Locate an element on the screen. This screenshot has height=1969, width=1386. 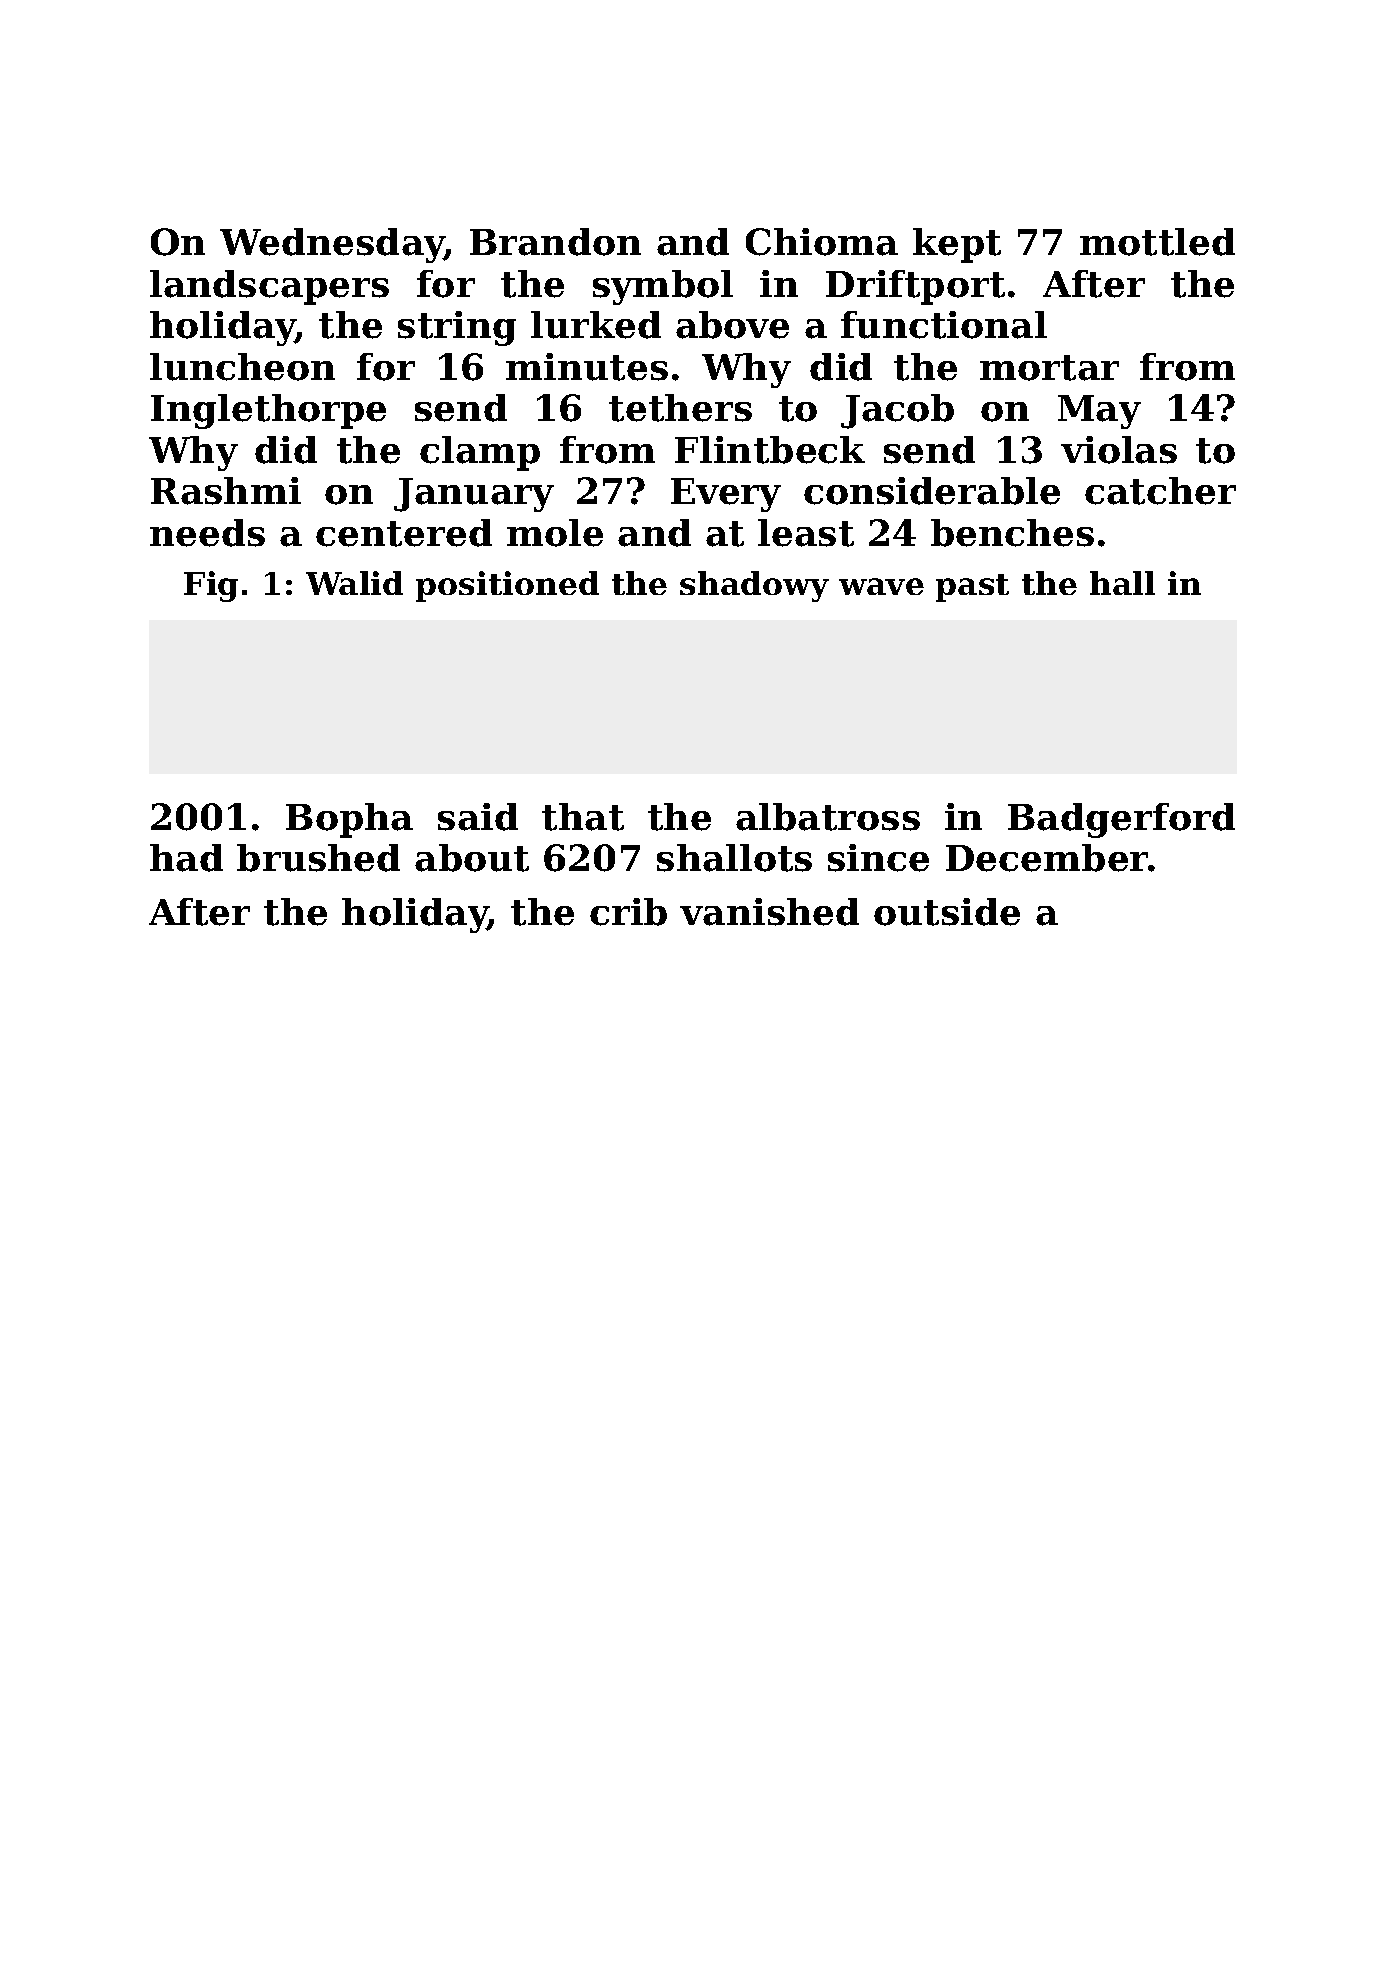
above is located at coordinates (732, 325).
